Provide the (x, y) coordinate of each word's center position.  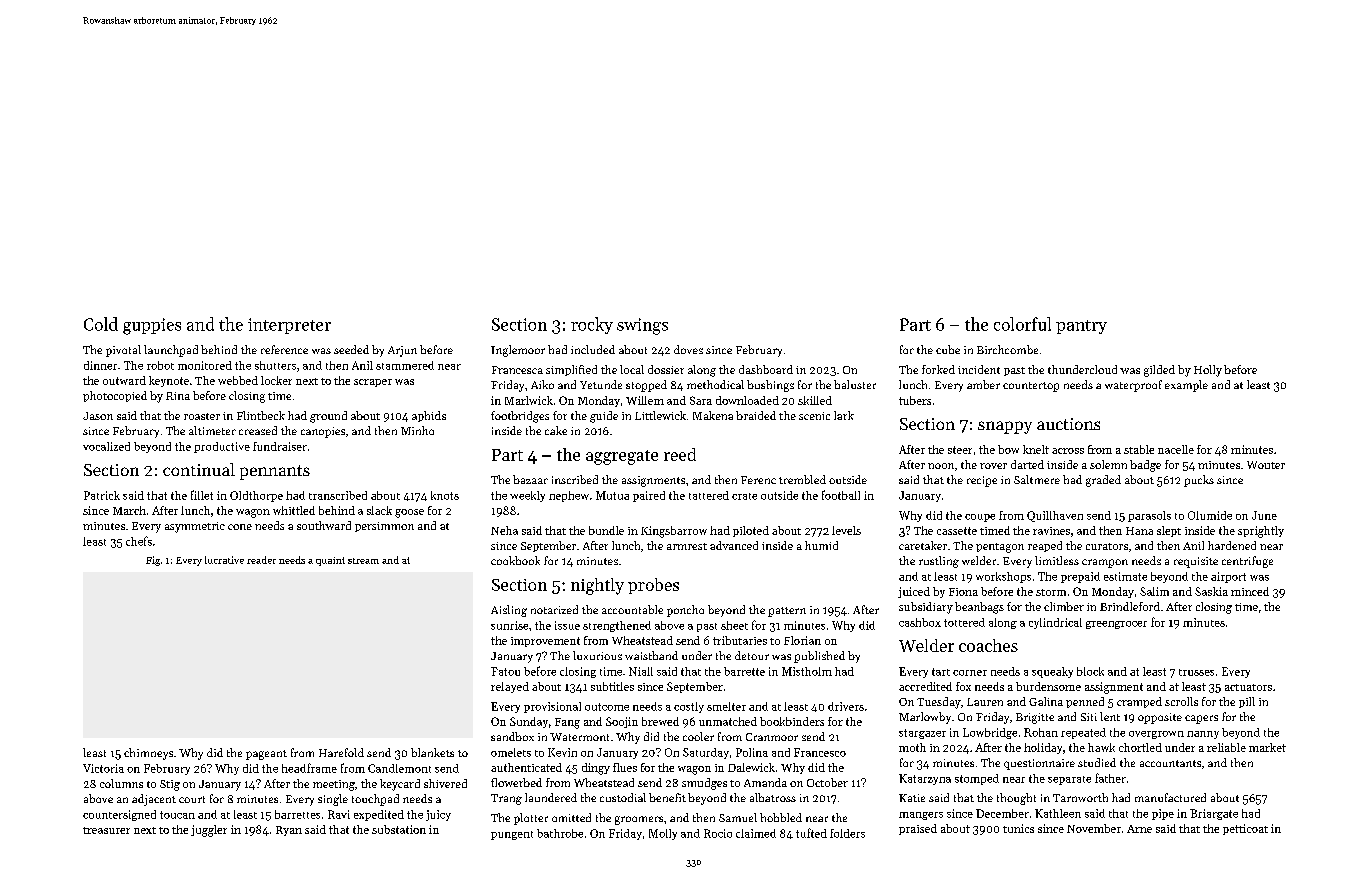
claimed (756, 833)
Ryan (289, 831)
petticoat (1245, 829)
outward (124, 380)
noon (941, 466)
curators (1107, 546)
